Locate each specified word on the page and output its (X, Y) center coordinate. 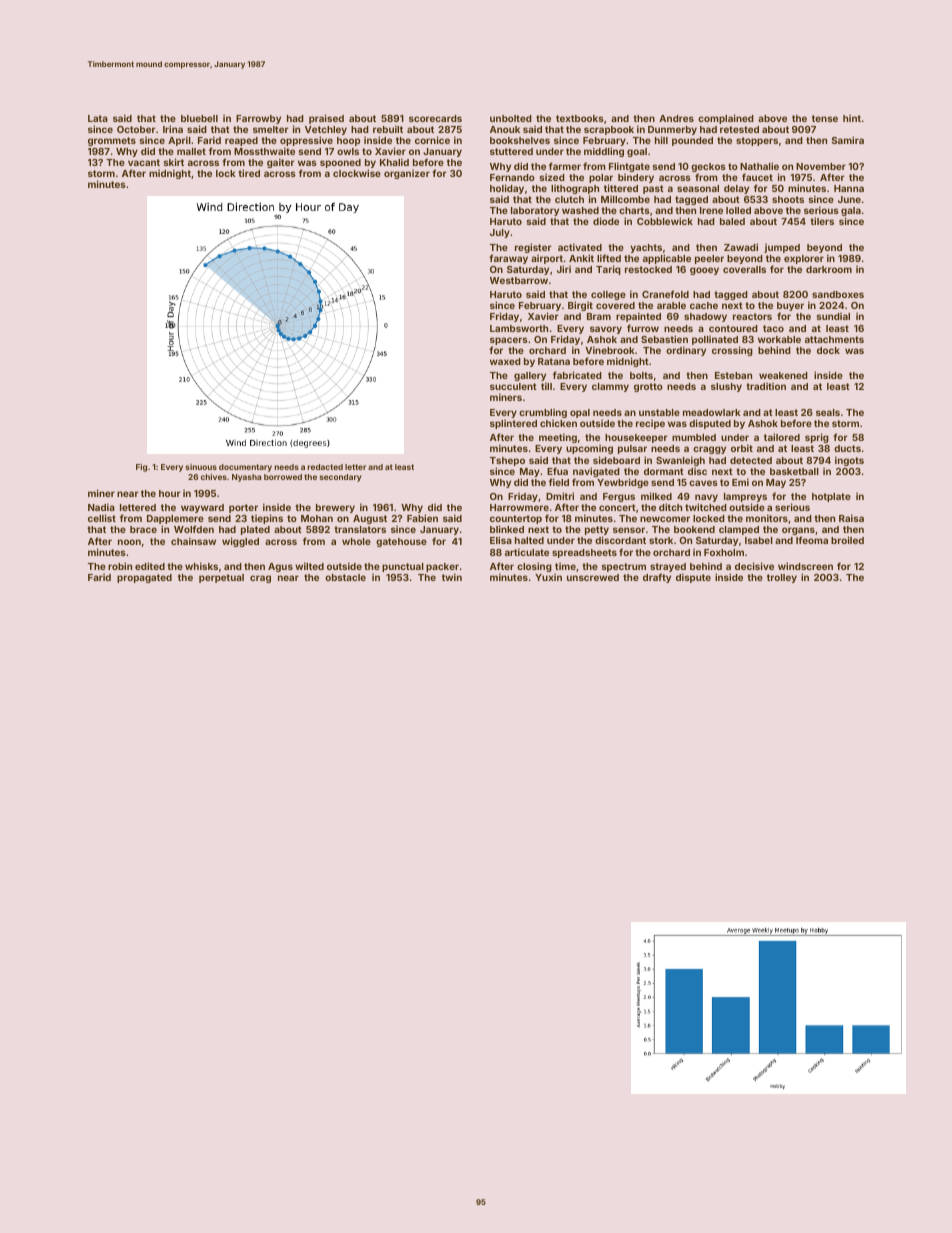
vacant (144, 162)
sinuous (201, 467)
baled (732, 221)
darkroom (829, 269)
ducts (847, 448)
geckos (708, 167)
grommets (112, 141)
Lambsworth (519, 328)
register (533, 248)
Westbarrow (519, 280)
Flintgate (629, 167)
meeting (558, 438)
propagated (144, 578)
